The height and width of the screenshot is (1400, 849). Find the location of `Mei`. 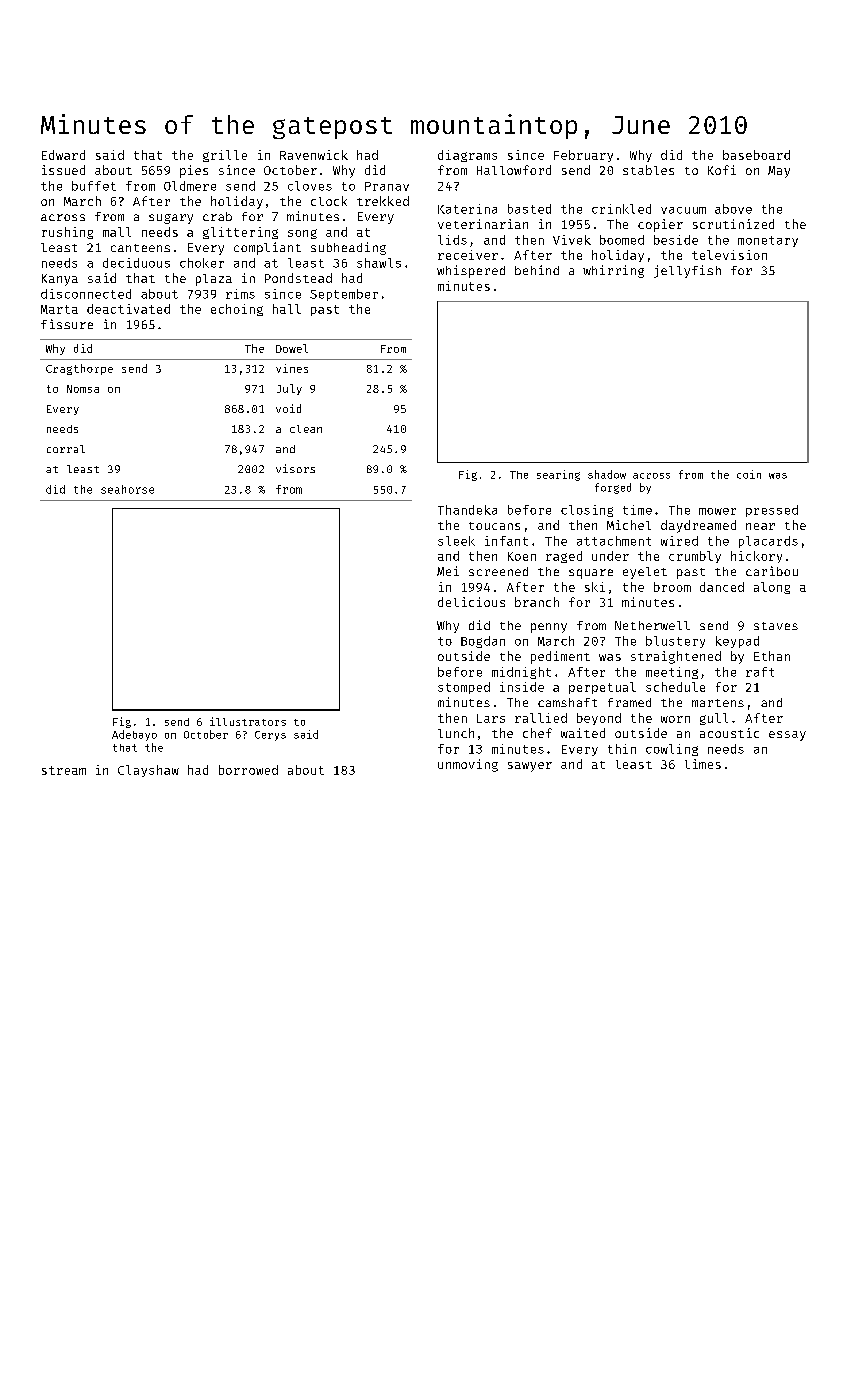

Mei is located at coordinates (448, 571).
